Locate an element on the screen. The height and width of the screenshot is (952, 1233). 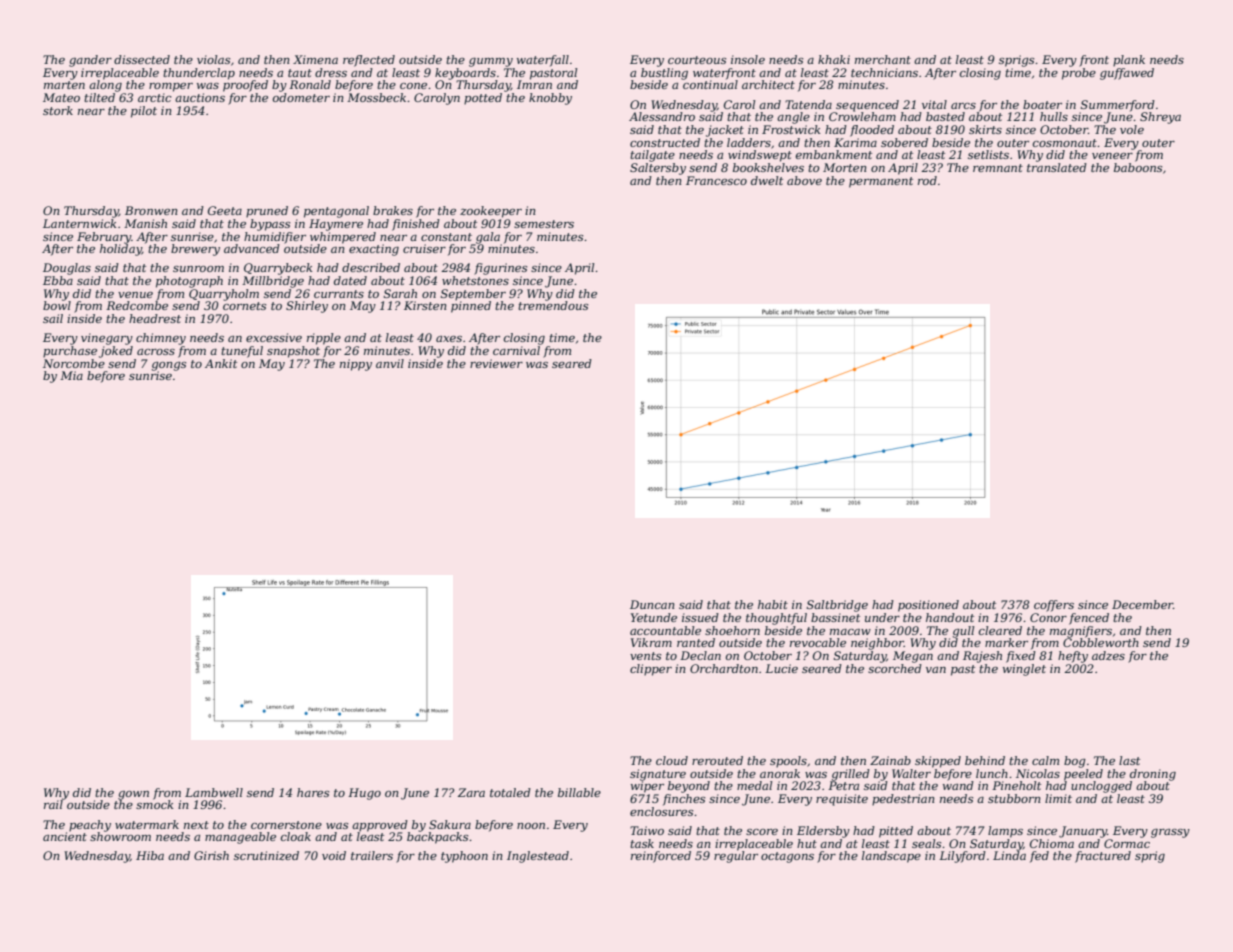
Duncan is located at coordinates (652, 604).
